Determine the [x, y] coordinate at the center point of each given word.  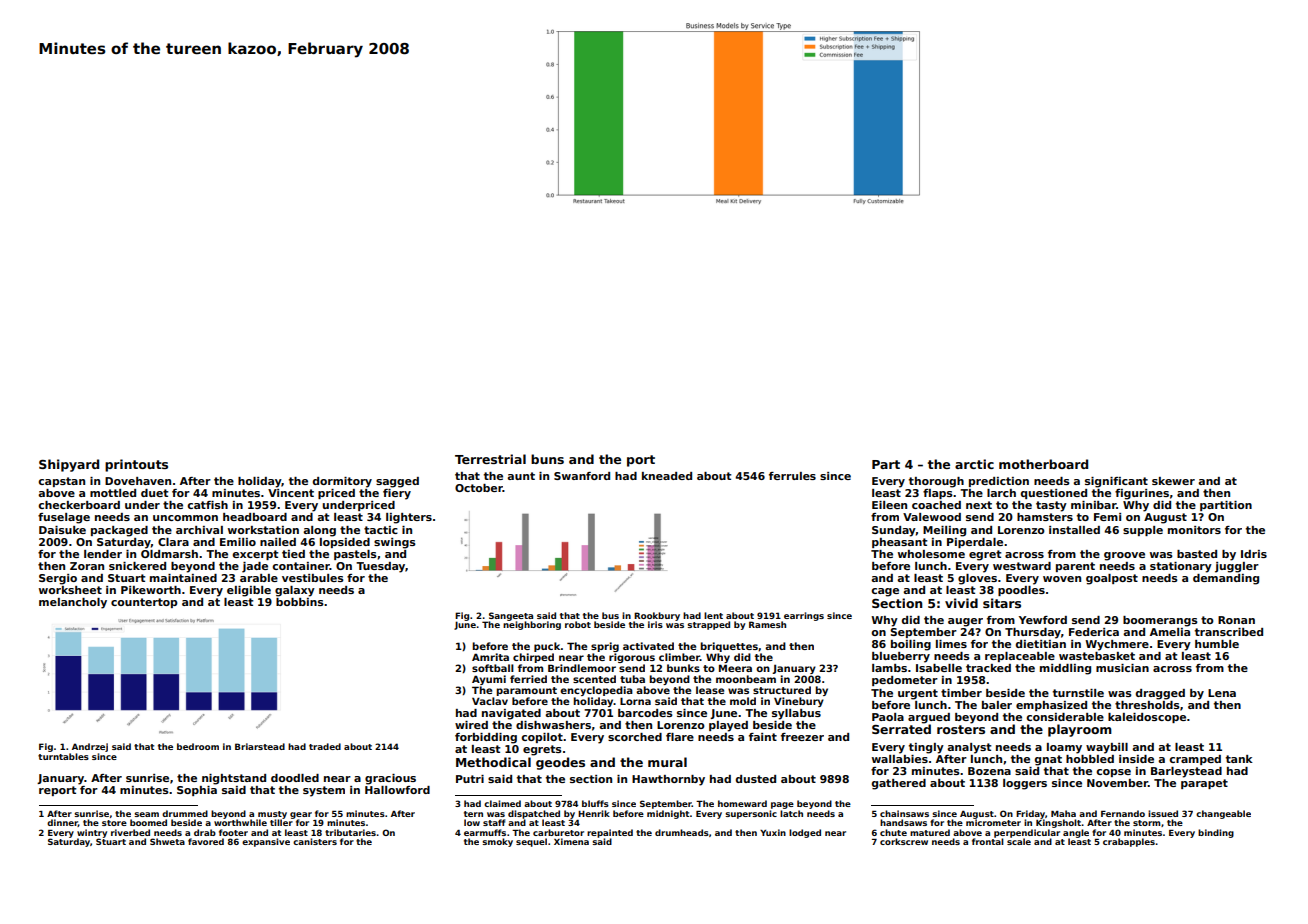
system [324, 791]
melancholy [73, 603]
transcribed [1229, 632]
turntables [63, 756]
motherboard [1043, 464]
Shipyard [69, 465]
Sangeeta [511, 616]
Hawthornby [668, 780]
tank [1239, 759]
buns [547, 459]
